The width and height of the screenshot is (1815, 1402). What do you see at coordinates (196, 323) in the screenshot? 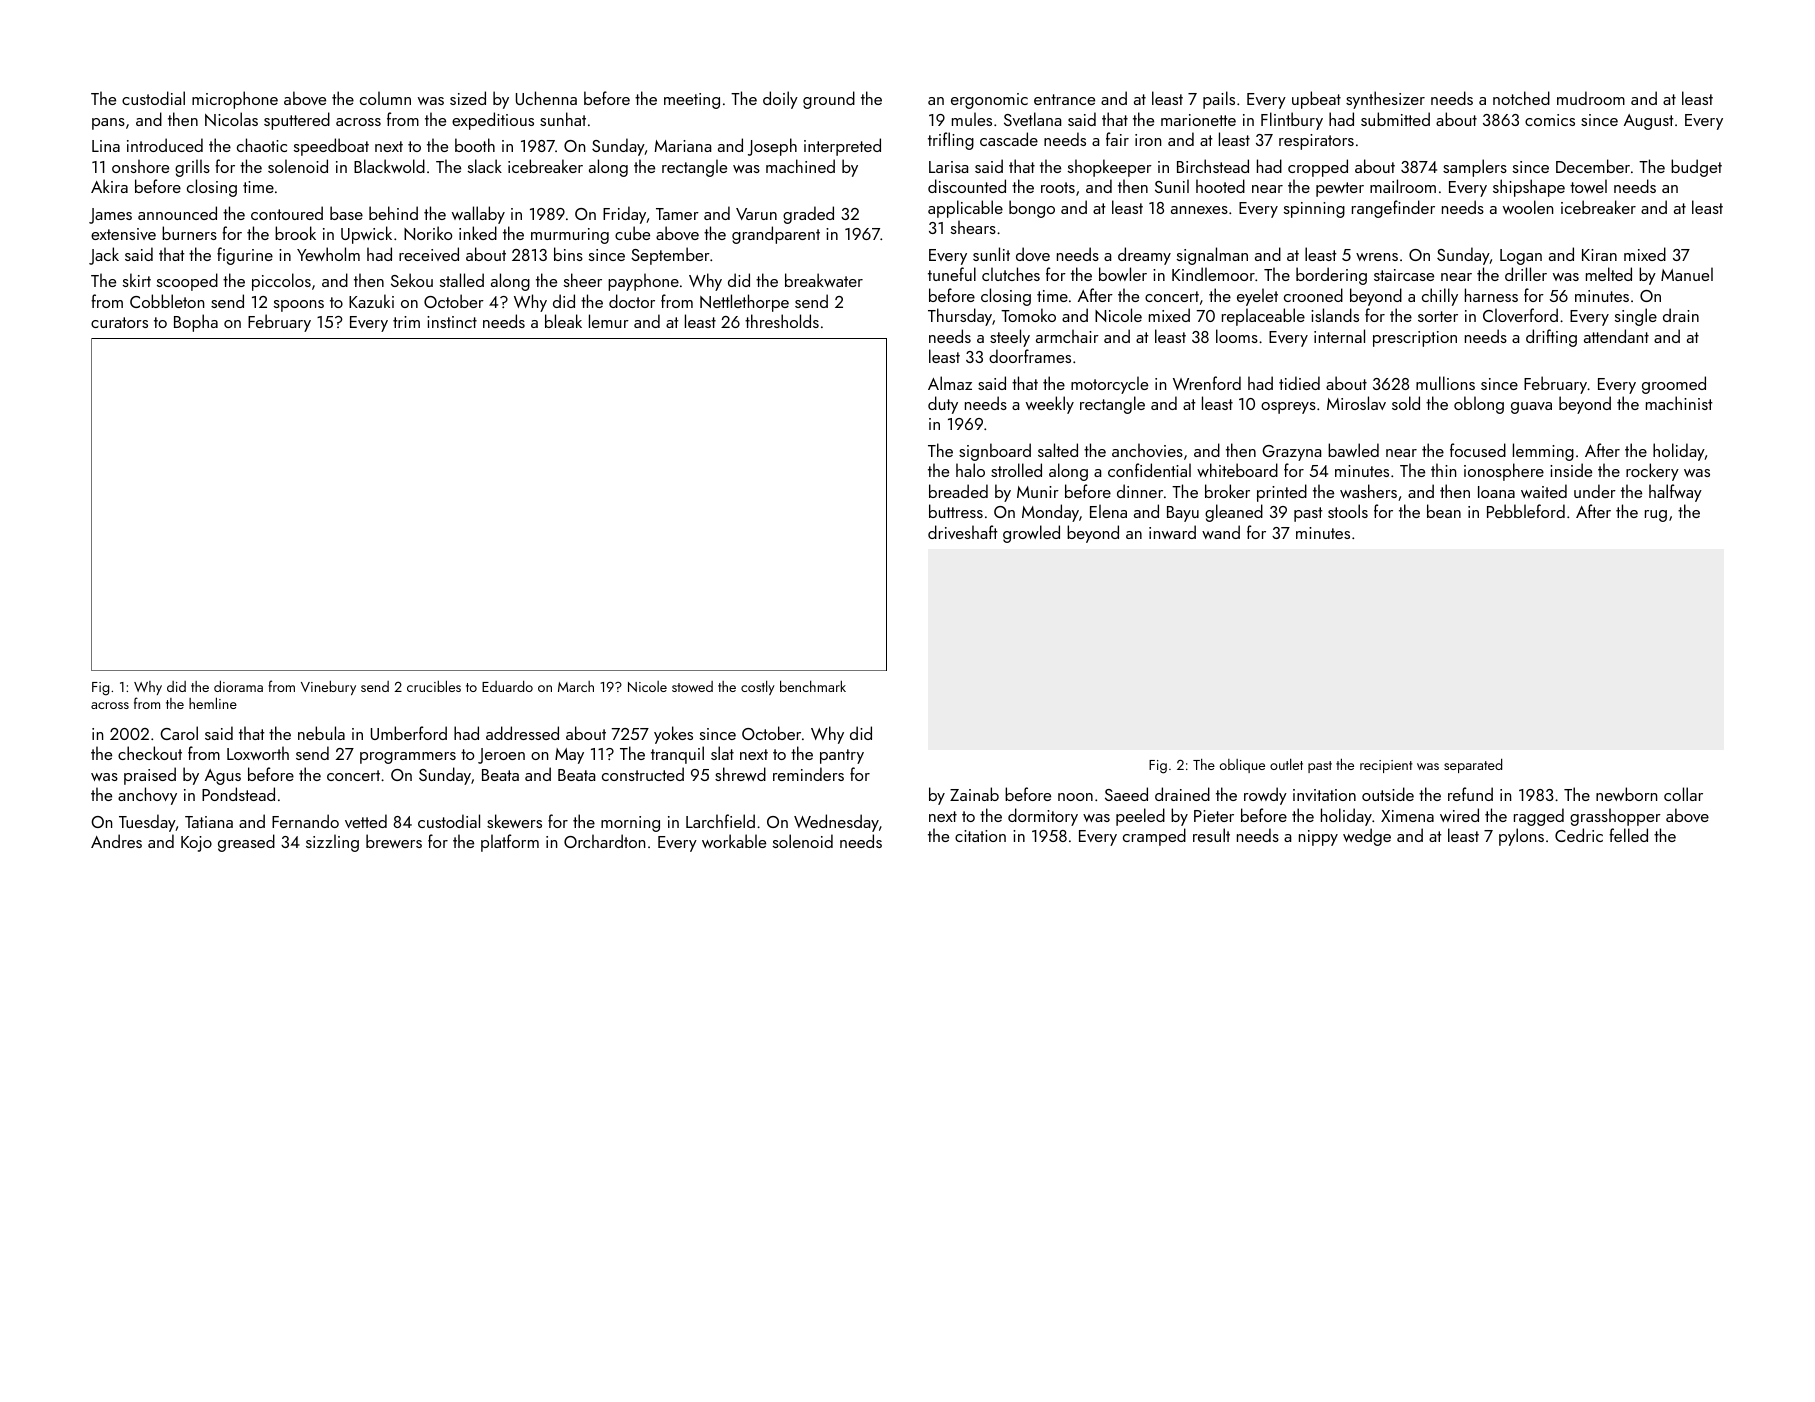
I see `Bopha` at bounding box center [196, 323].
